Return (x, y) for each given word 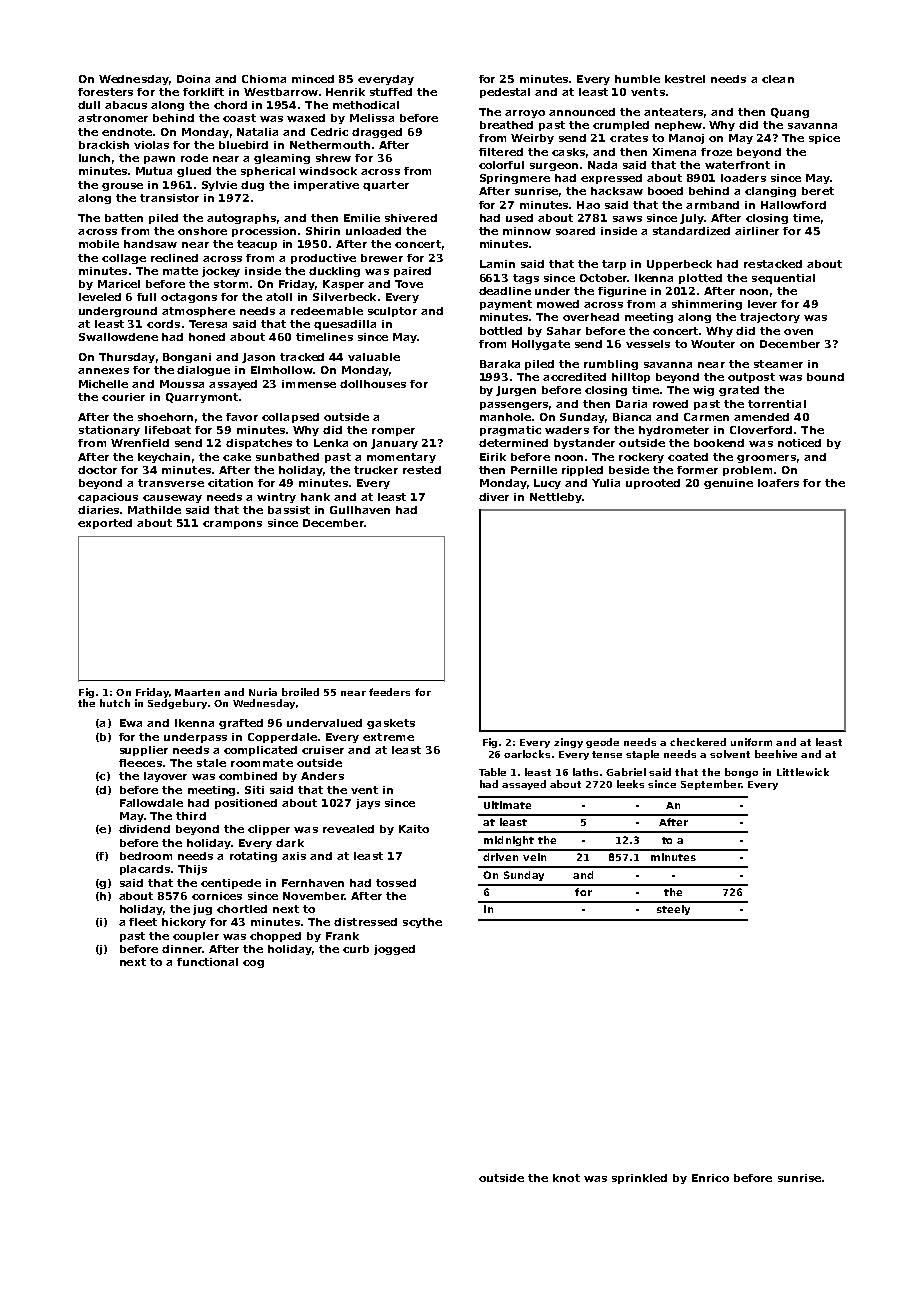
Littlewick (803, 772)
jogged (394, 950)
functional (207, 962)
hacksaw (617, 191)
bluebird (243, 145)
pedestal (505, 93)
